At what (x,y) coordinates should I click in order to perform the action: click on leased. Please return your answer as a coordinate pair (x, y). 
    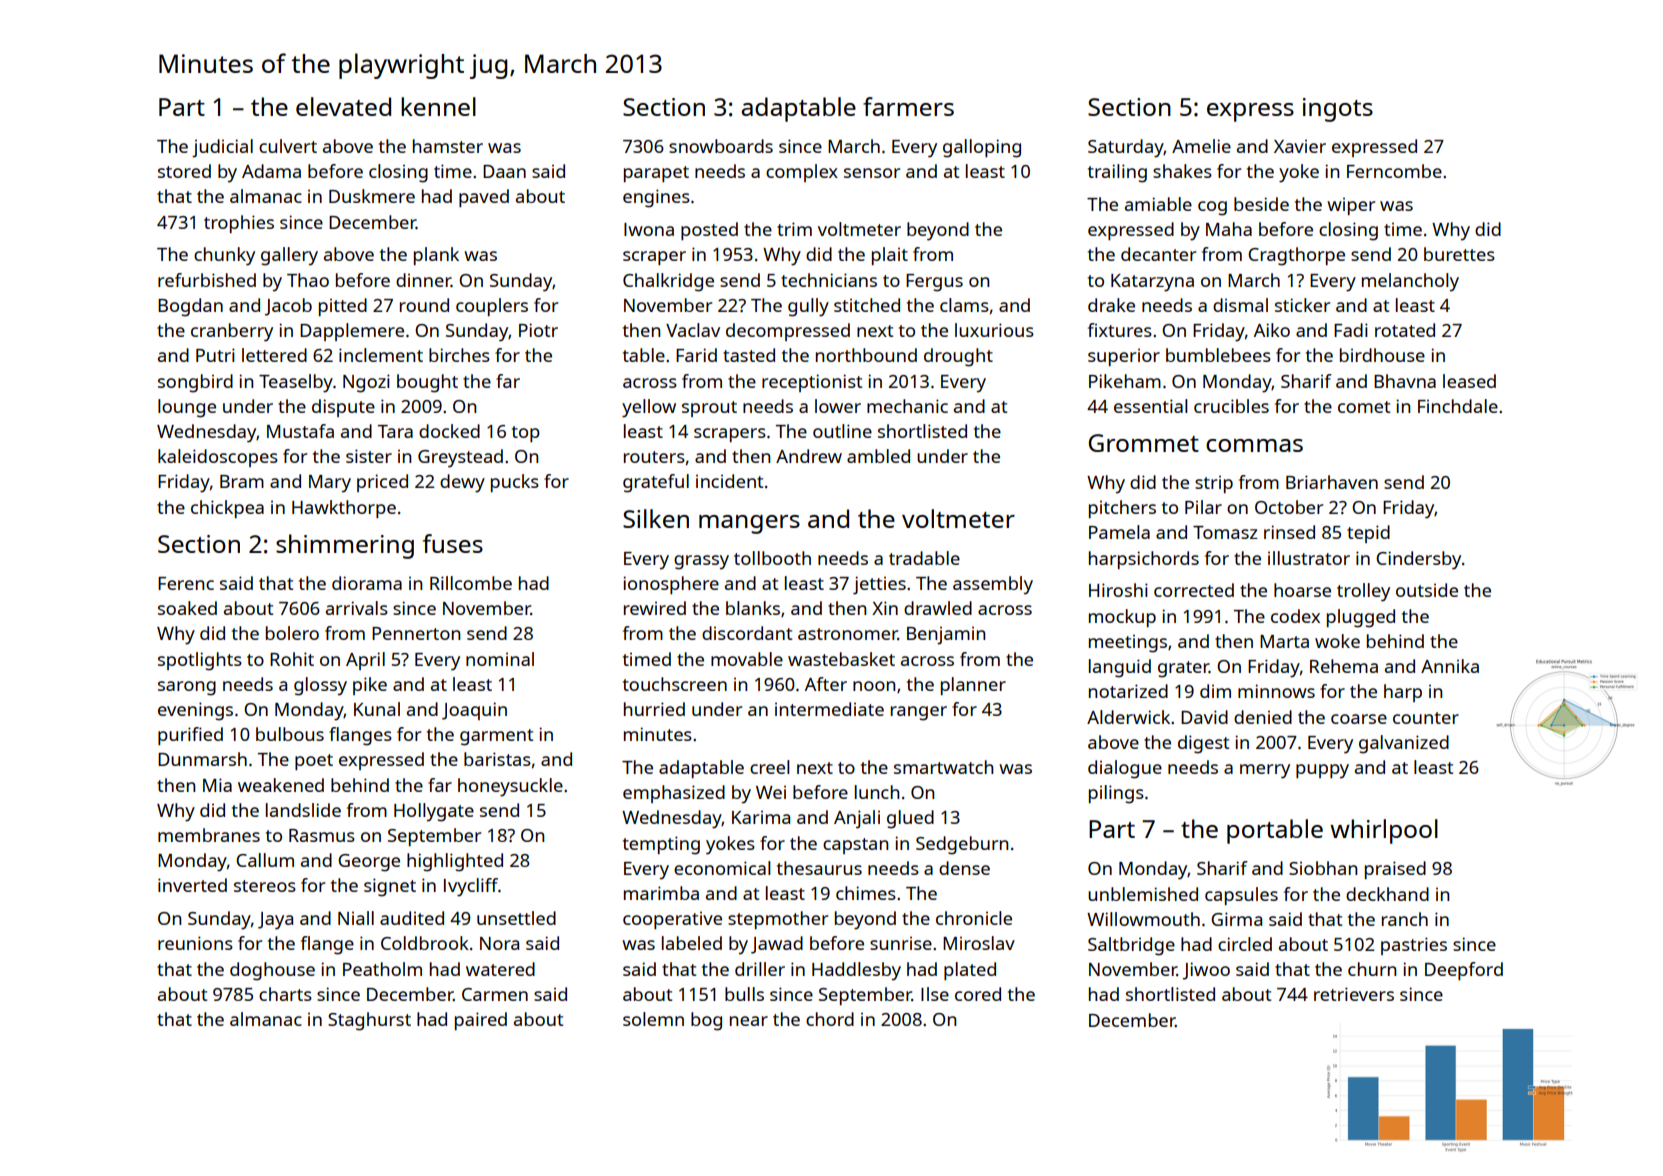
    Looking at the image, I should click on (1469, 381).
